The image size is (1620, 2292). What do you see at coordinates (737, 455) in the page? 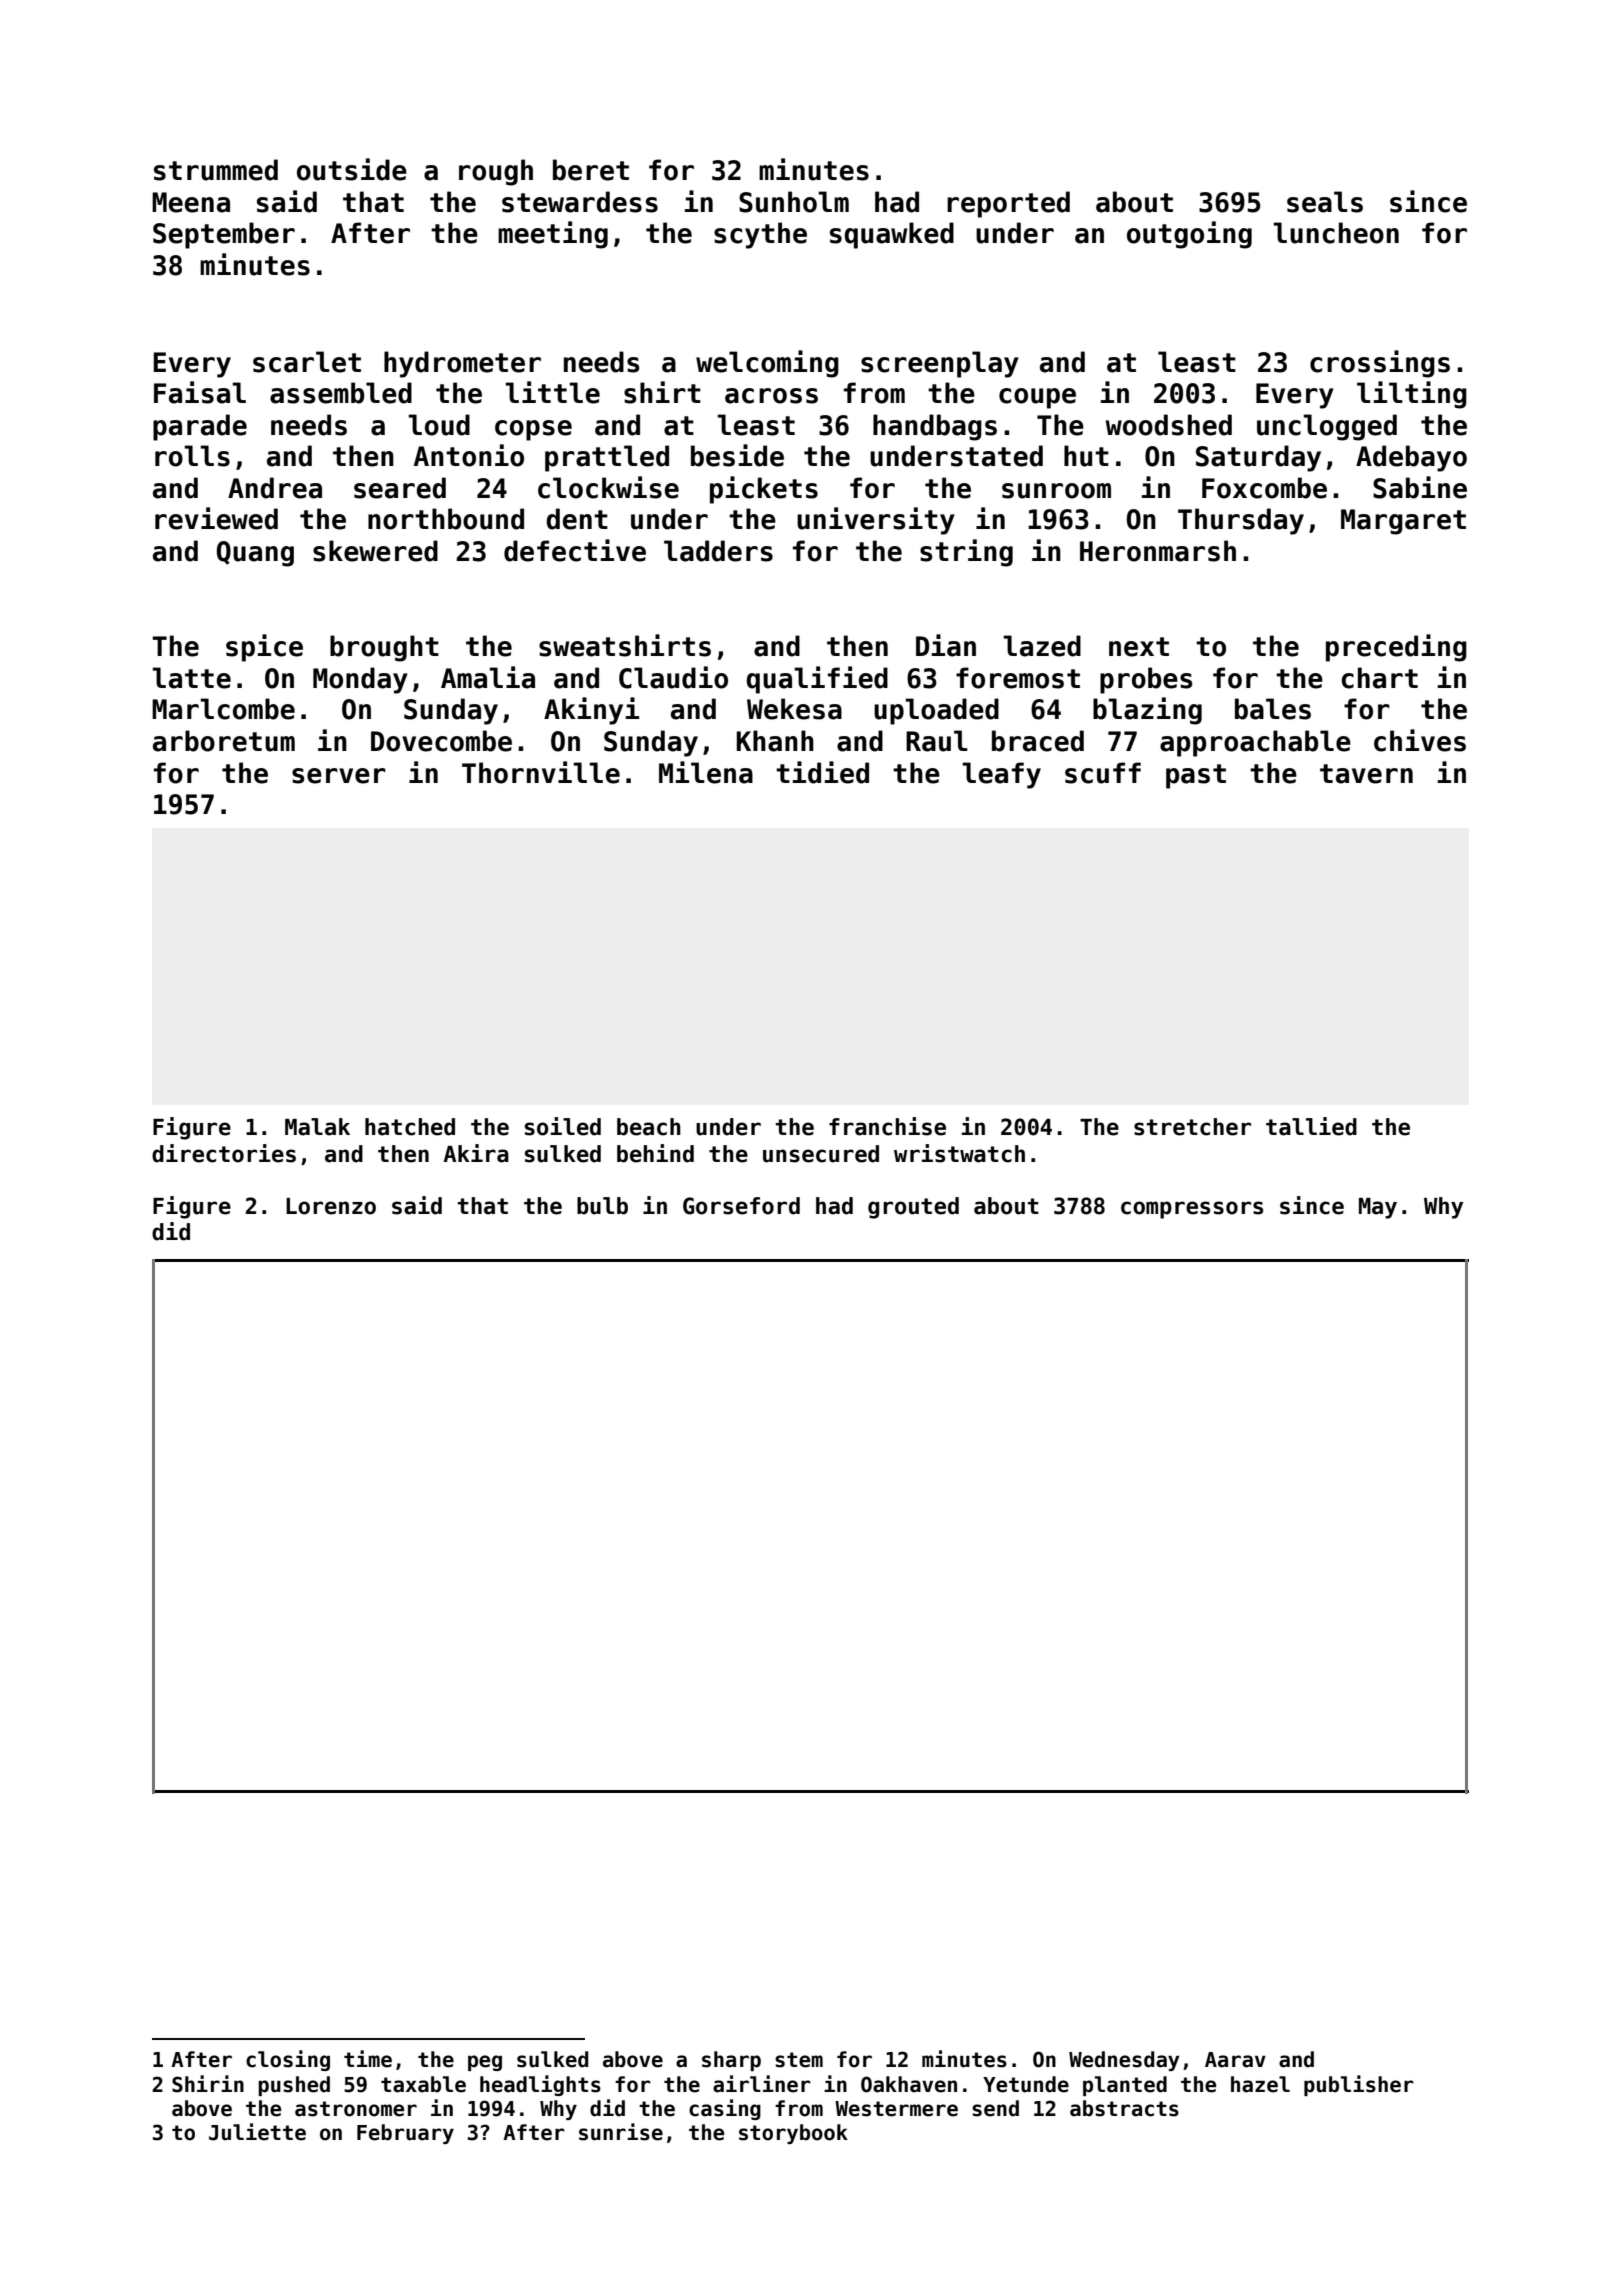
I see `beside` at bounding box center [737, 455].
